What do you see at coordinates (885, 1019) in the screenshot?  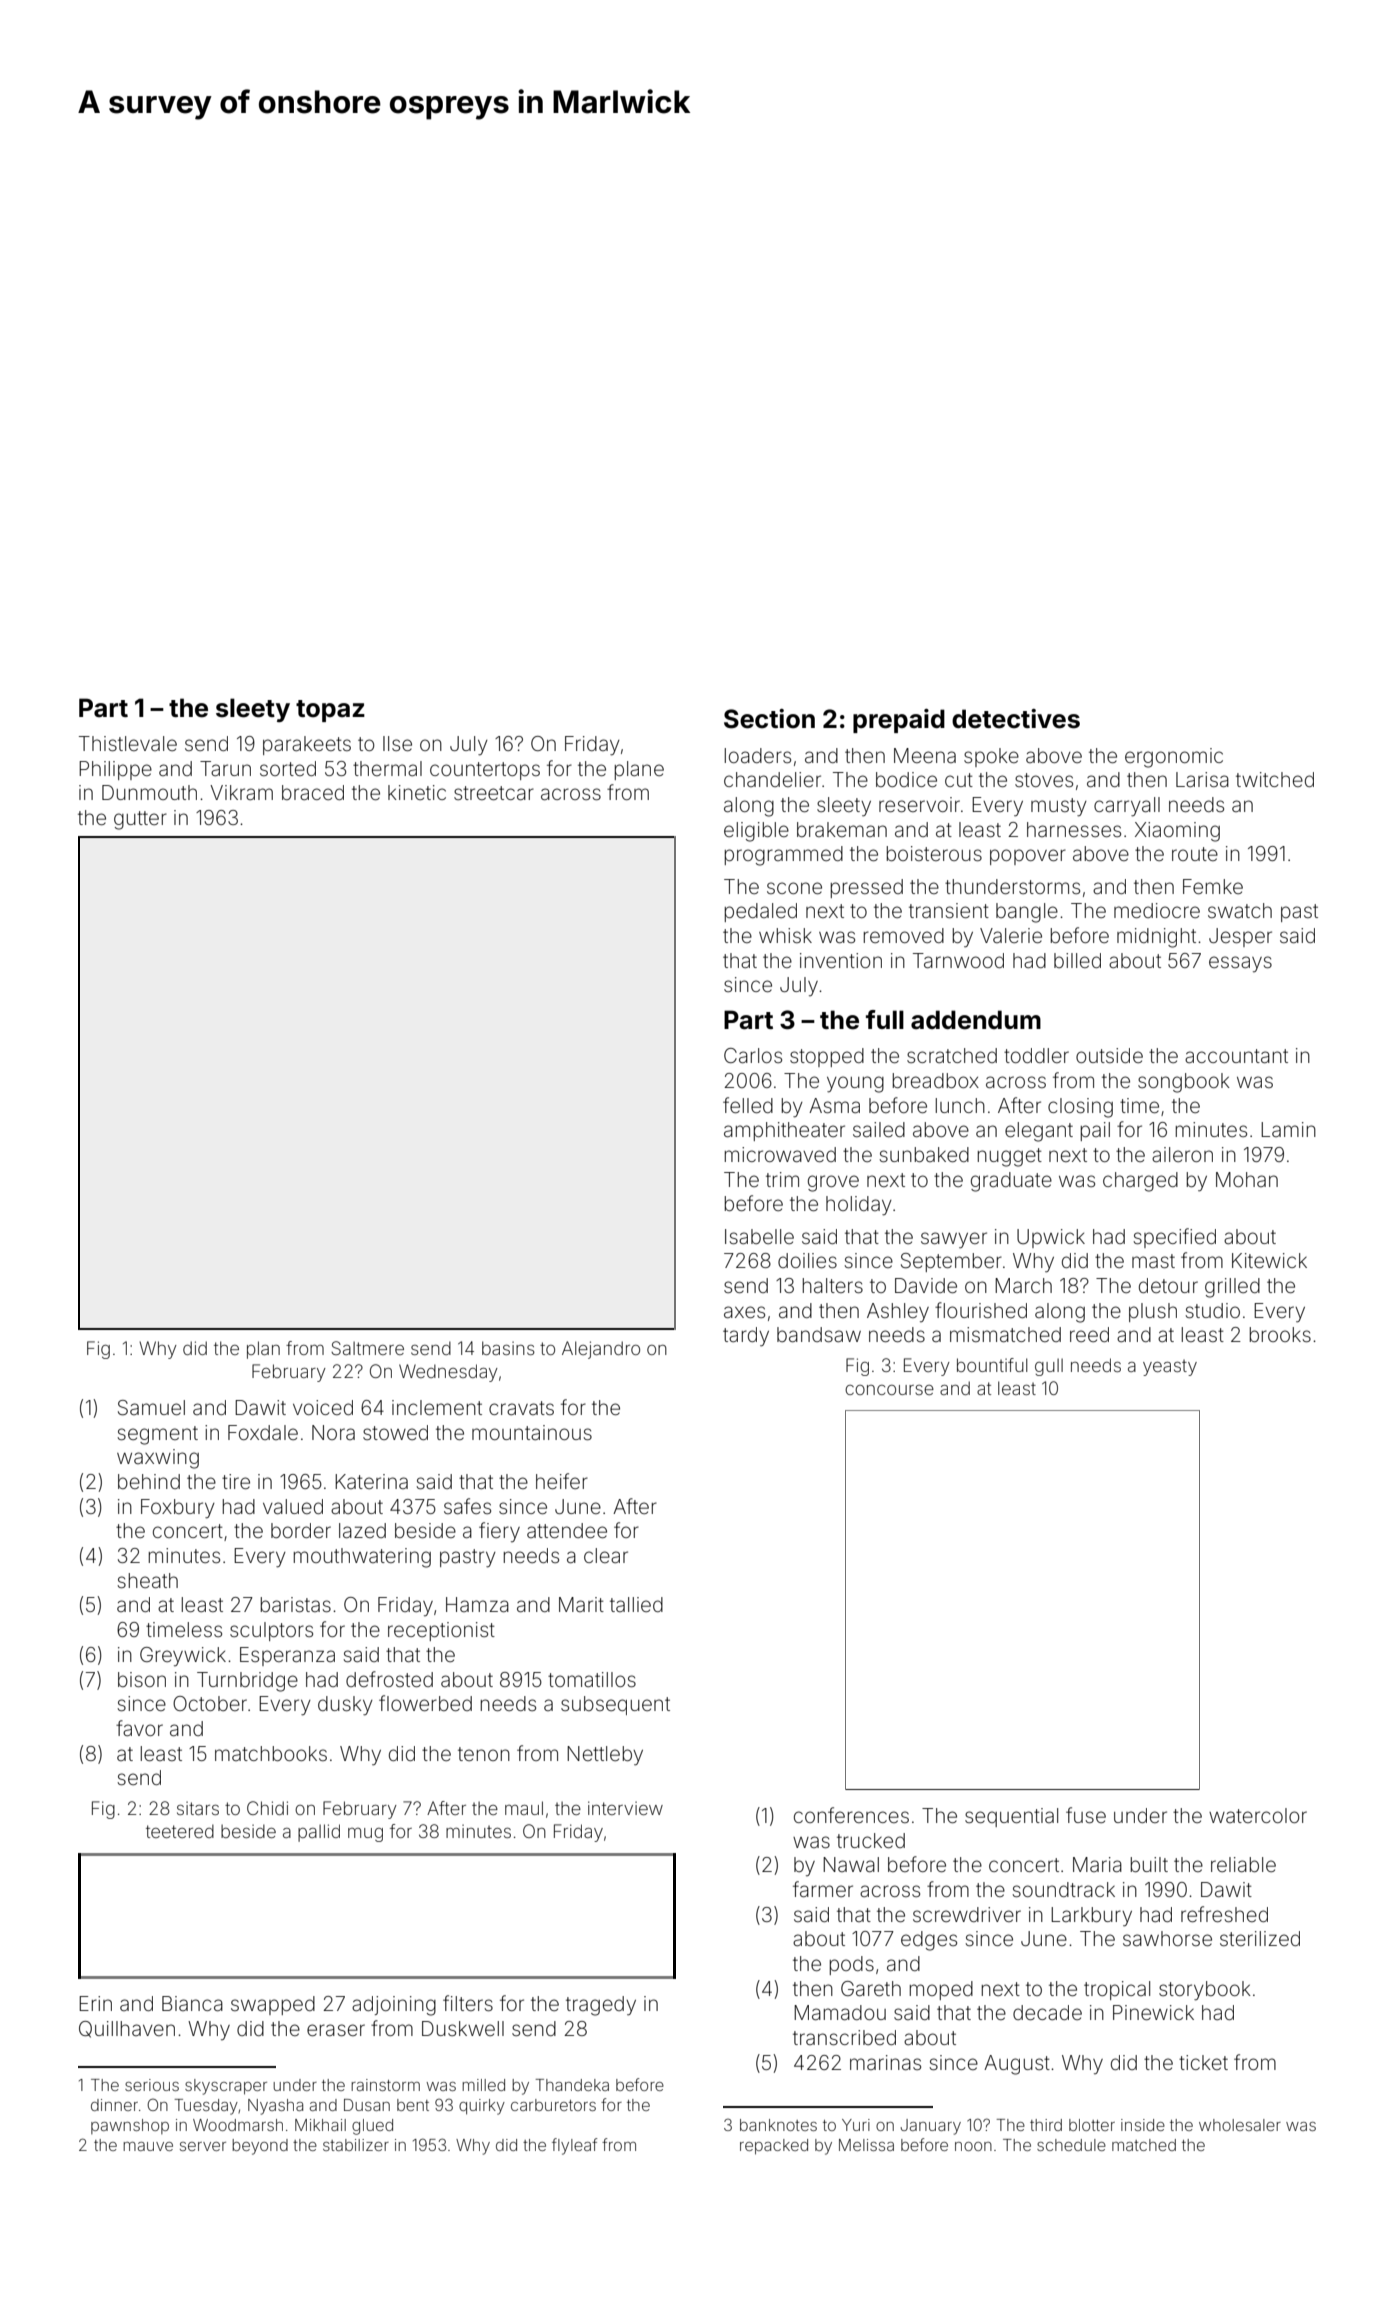 I see `full` at bounding box center [885, 1019].
